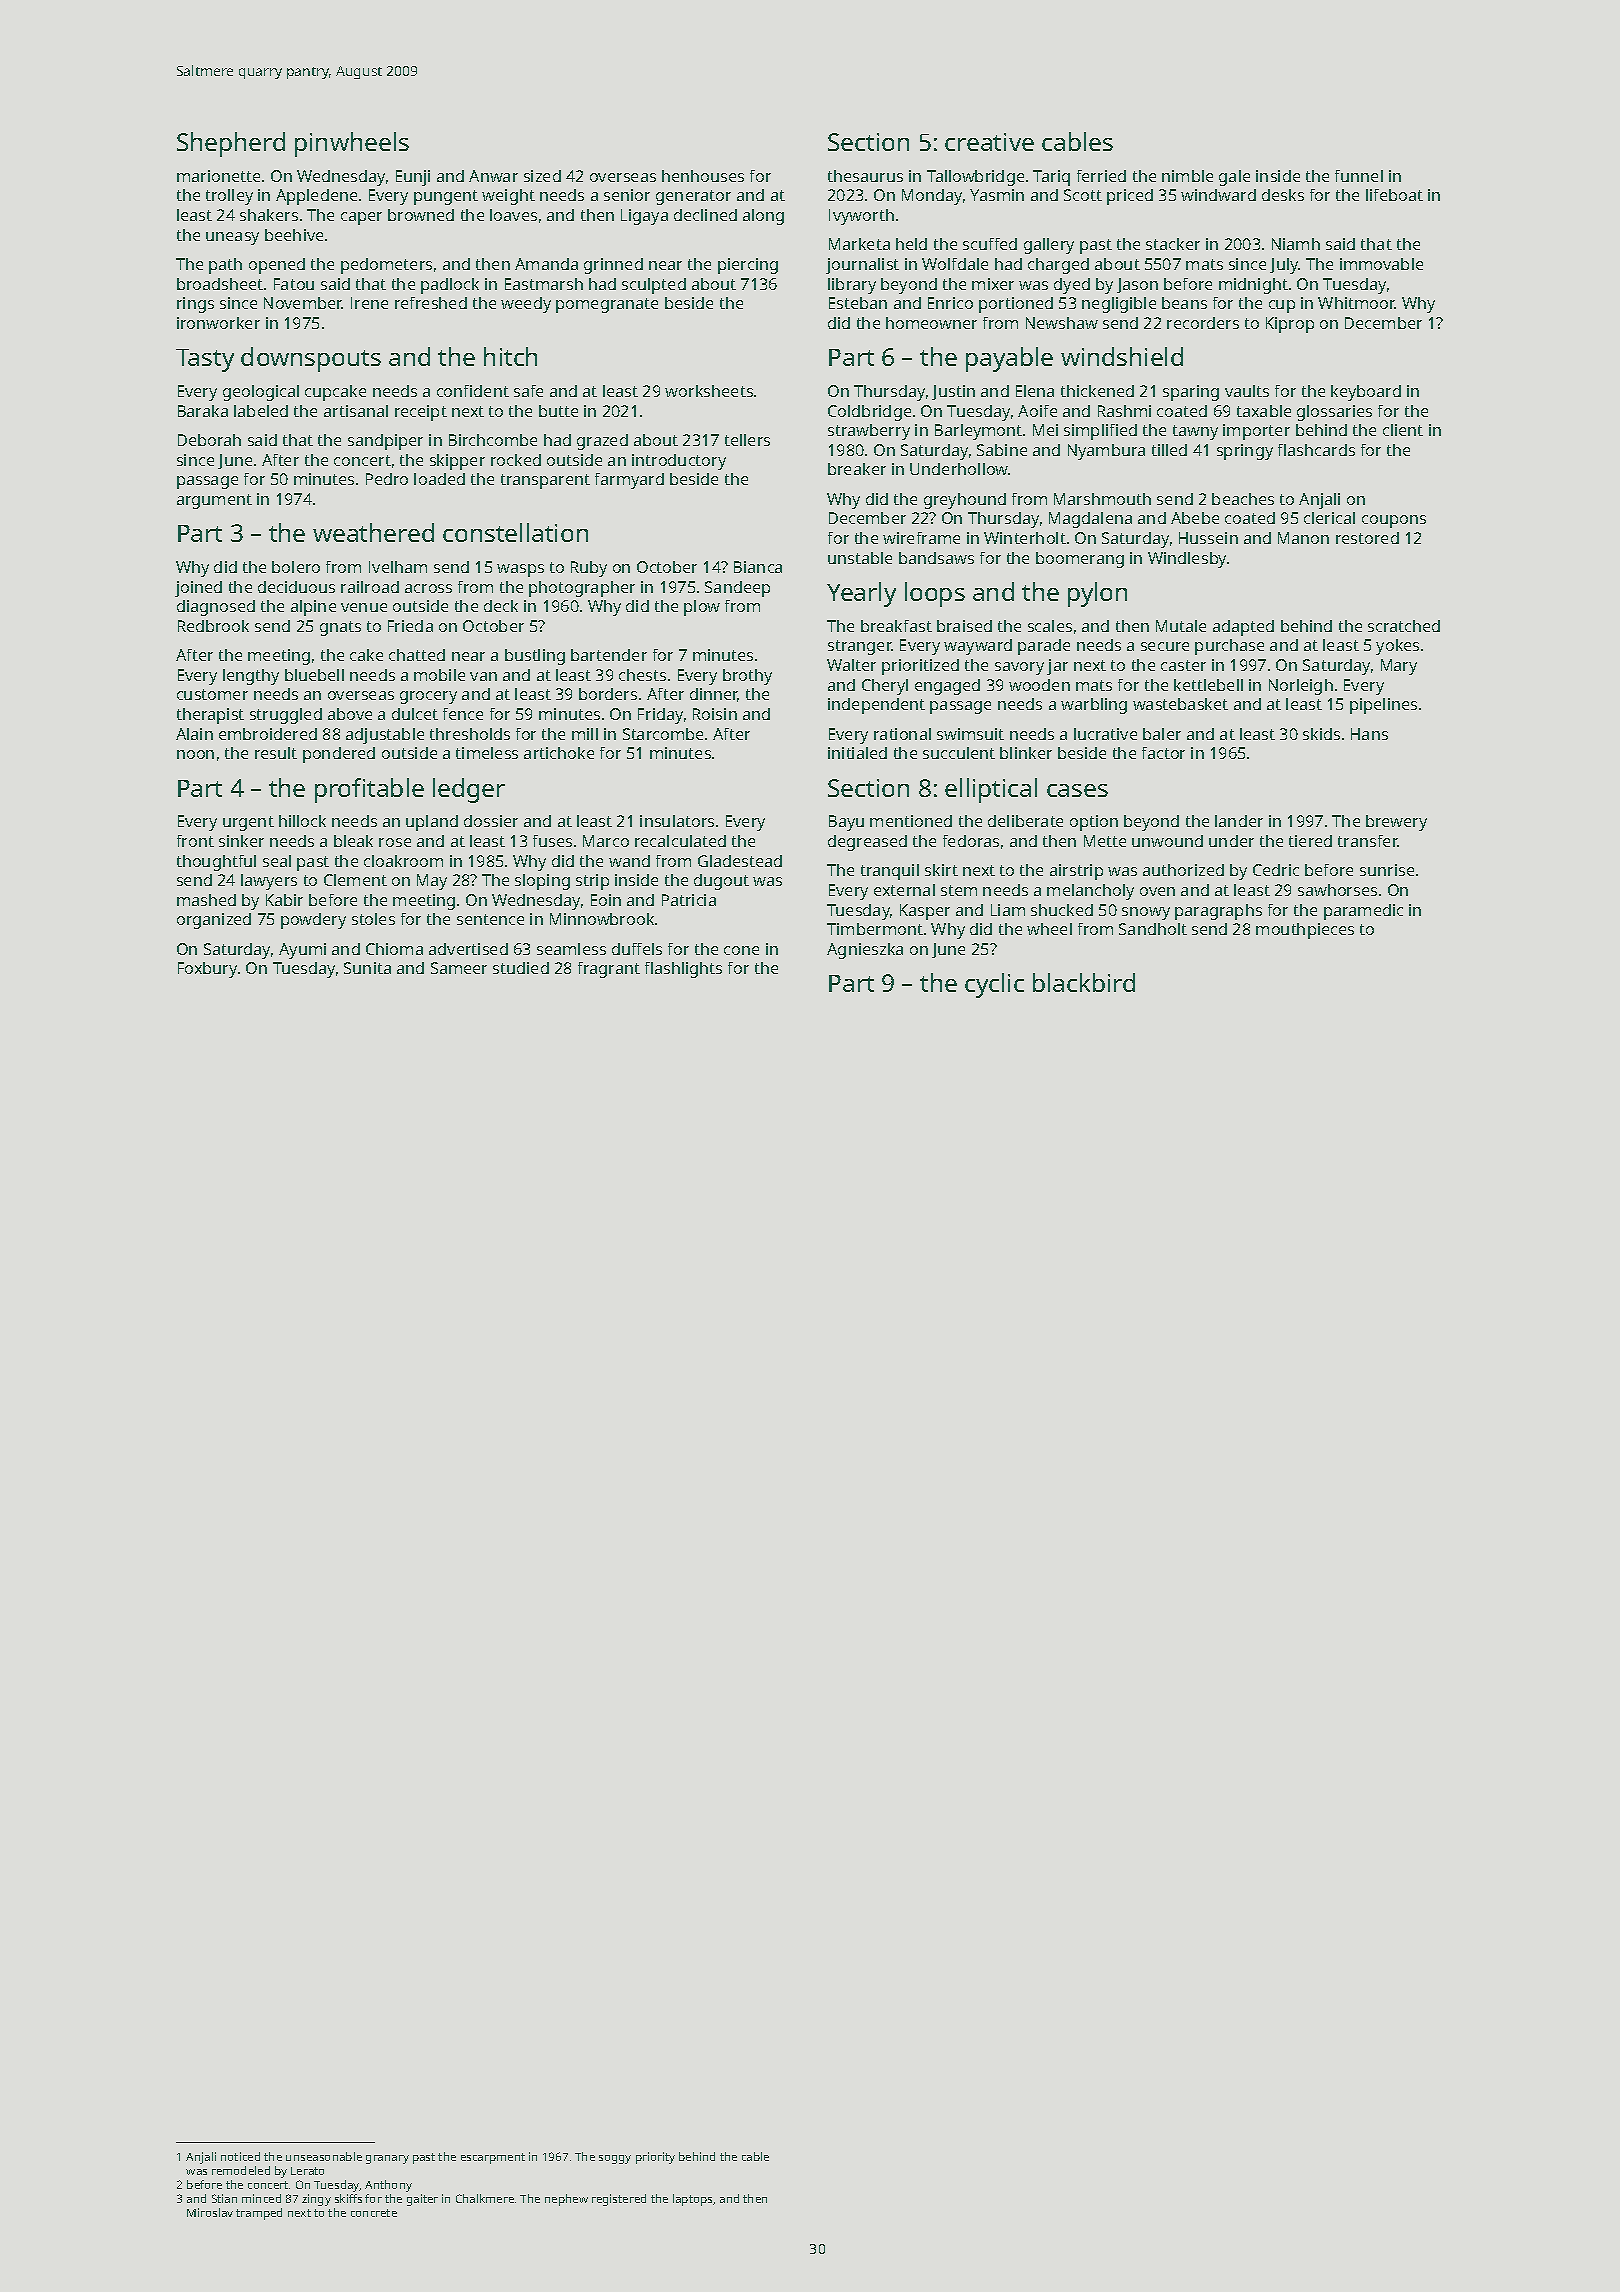 This page has height=2292, width=1620. I want to click on blackbird, so click(1084, 982).
